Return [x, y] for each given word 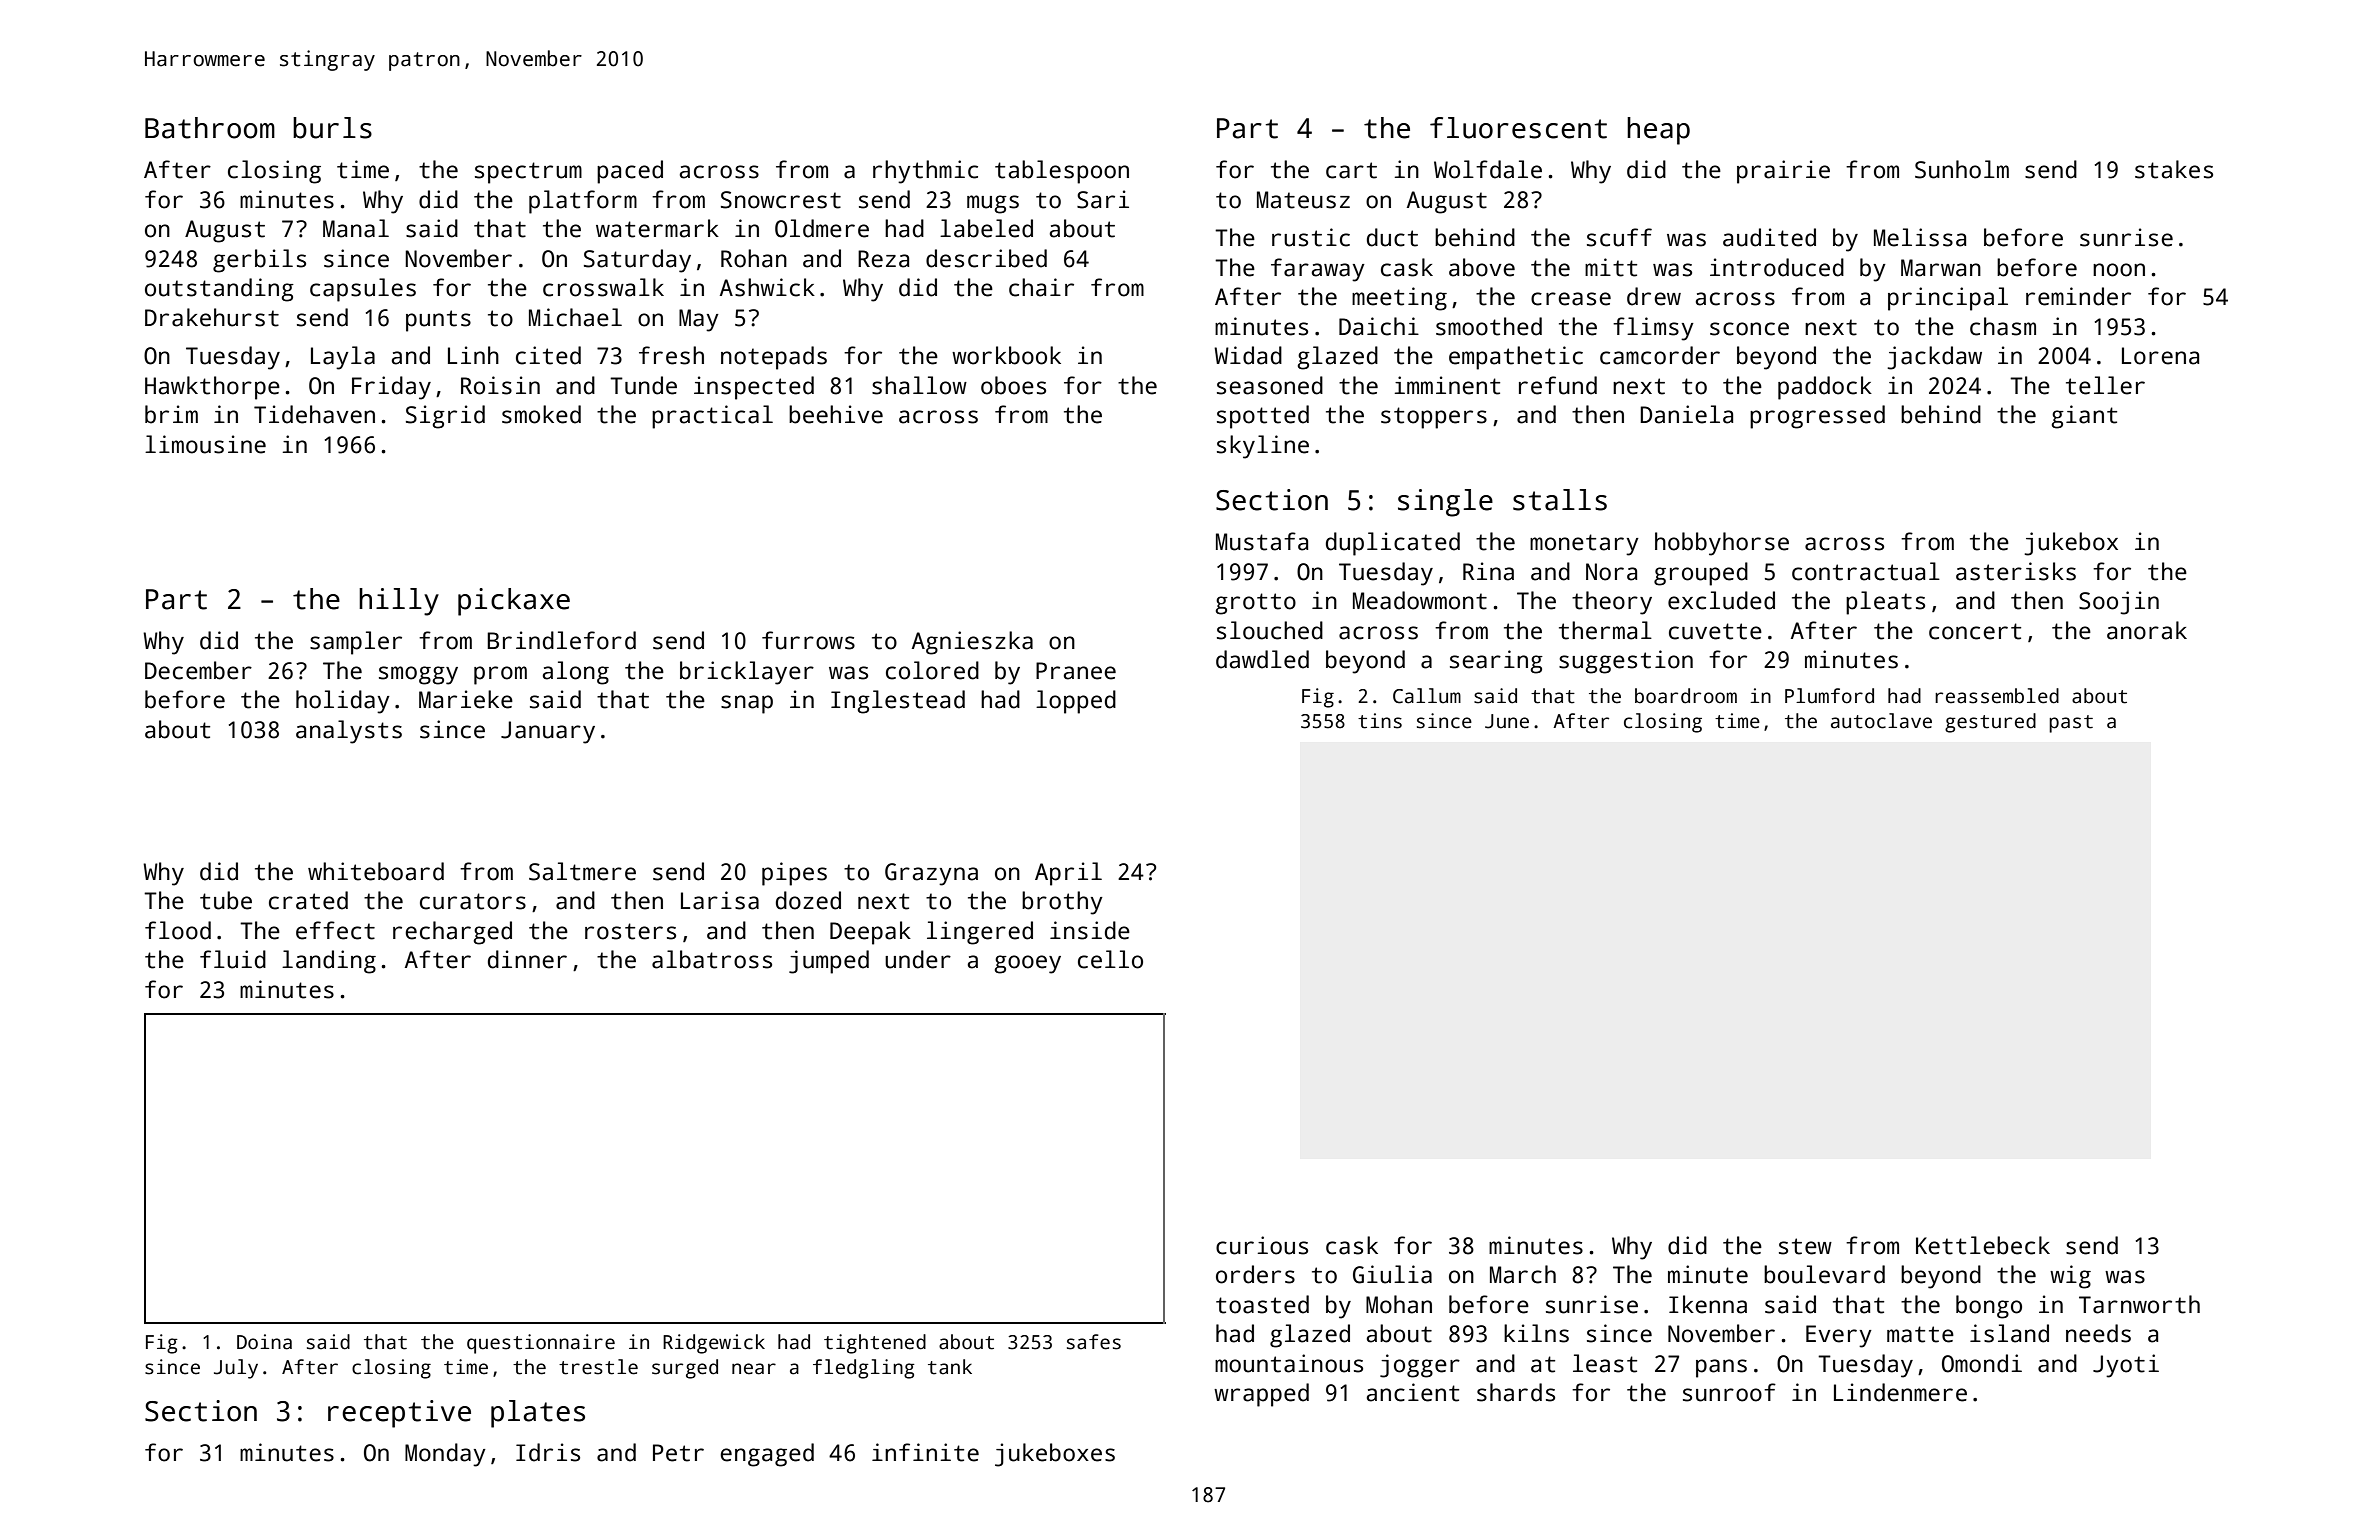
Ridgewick [714, 1344]
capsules [363, 290]
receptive [399, 1414]
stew [1805, 1246]
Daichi [1379, 326]
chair [1041, 287]
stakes [2174, 169]
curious [1262, 1245]
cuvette [1715, 631]
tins [1380, 721]
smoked [541, 414]
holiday [343, 702]
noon [2119, 270]
